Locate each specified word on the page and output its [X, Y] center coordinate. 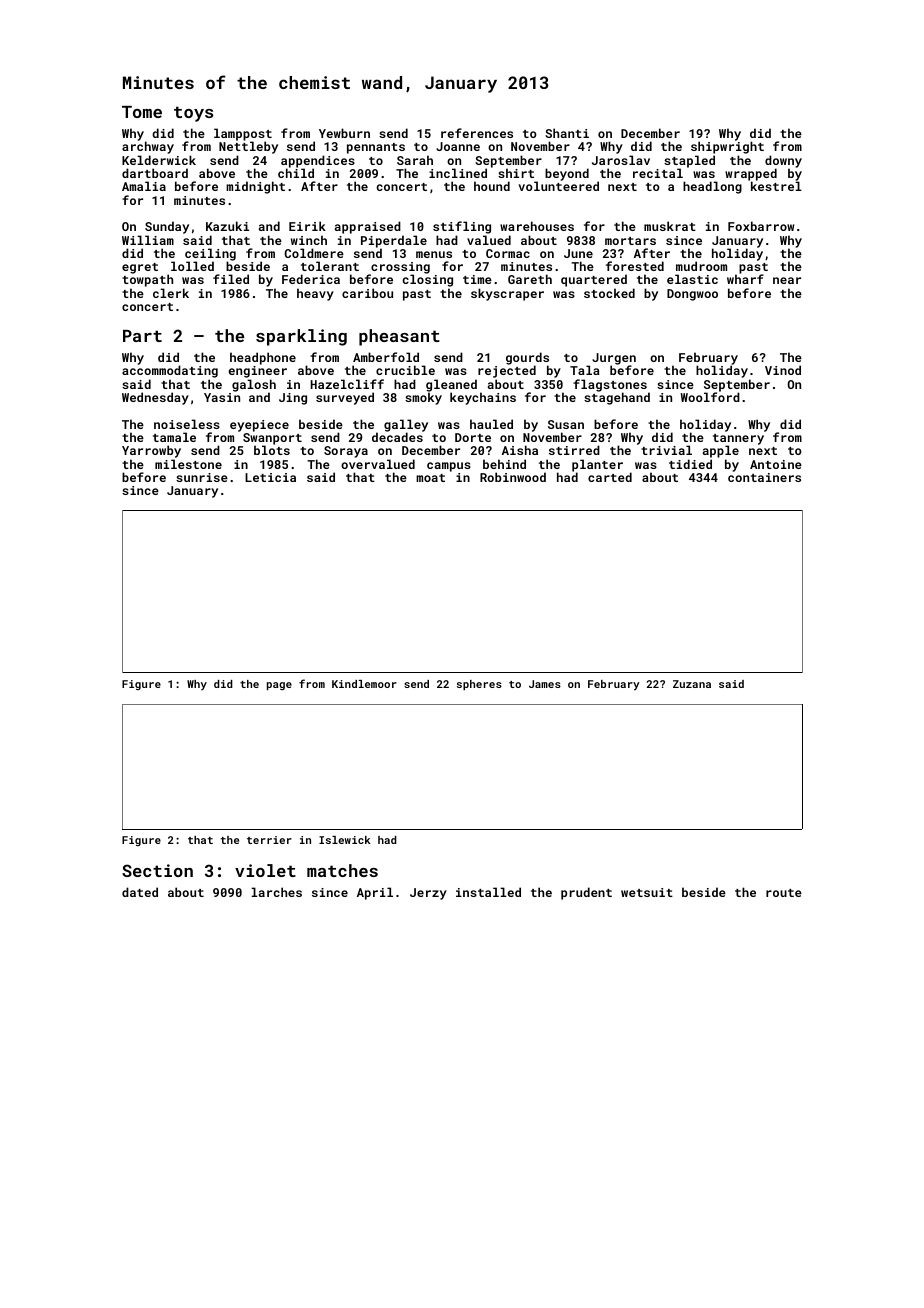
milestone [188, 464]
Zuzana [692, 684]
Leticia [270, 477]
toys [193, 114]
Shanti [567, 133]
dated [140, 892]
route [784, 893]
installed [488, 892]
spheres [479, 685]
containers [764, 477]
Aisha [520, 450]
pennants [376, 148]
